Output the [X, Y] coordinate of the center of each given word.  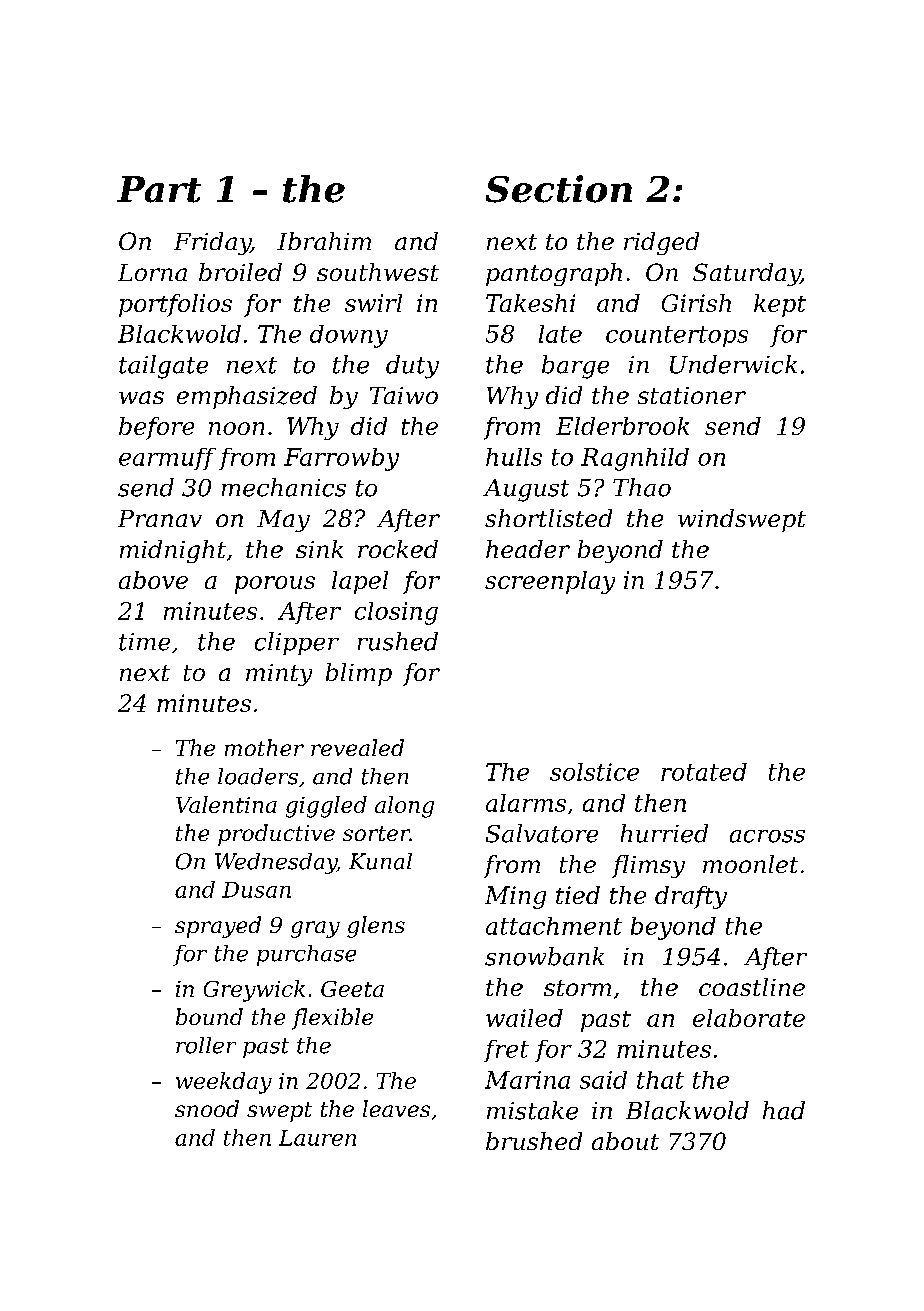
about [625, 1141]
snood [207, 1108]
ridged [661, 243]
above [153, 580]
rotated [704, 772]
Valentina [226, 804]
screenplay [550, 582]
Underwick [733, 364]
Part [159, 189]
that [660, 1080]
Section [559, 189]
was [141, 397]
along [404, 807]
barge [575, 367]
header [528, 549]
